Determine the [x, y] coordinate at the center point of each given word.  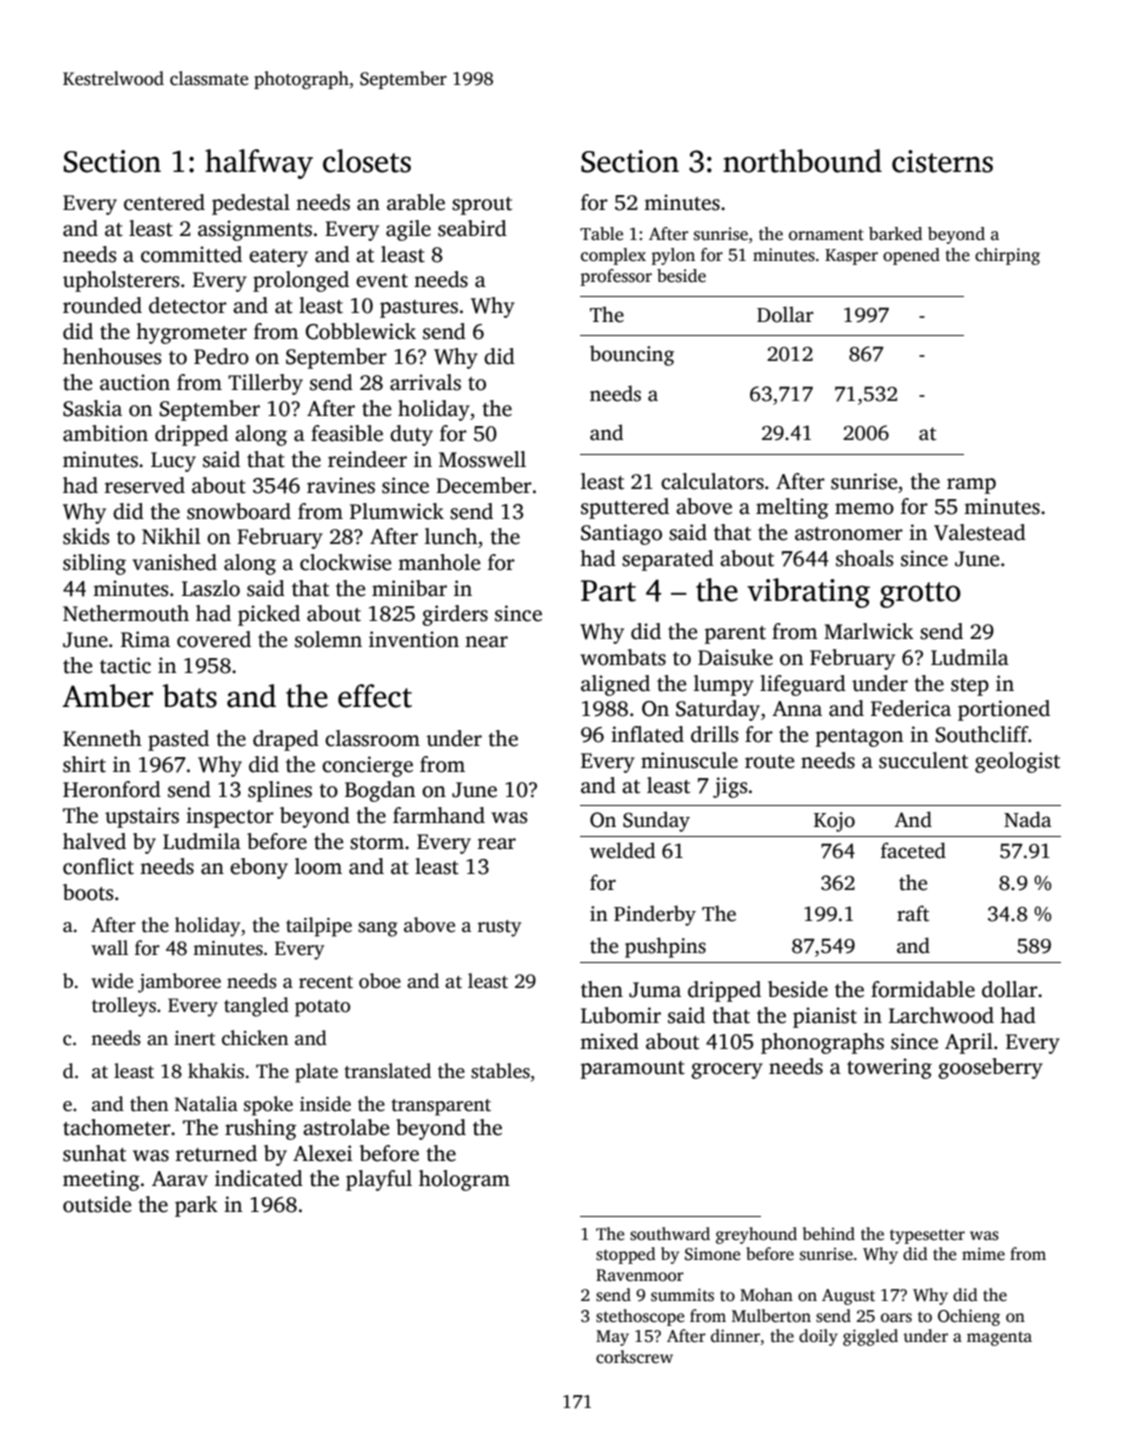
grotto [920, 595]
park [196, 1206]
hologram [464, 1180]
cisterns [942, 161]
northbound [802, 161]
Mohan [766, 1295]
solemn [328, 639]
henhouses [112, 356]
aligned [615, 685]
